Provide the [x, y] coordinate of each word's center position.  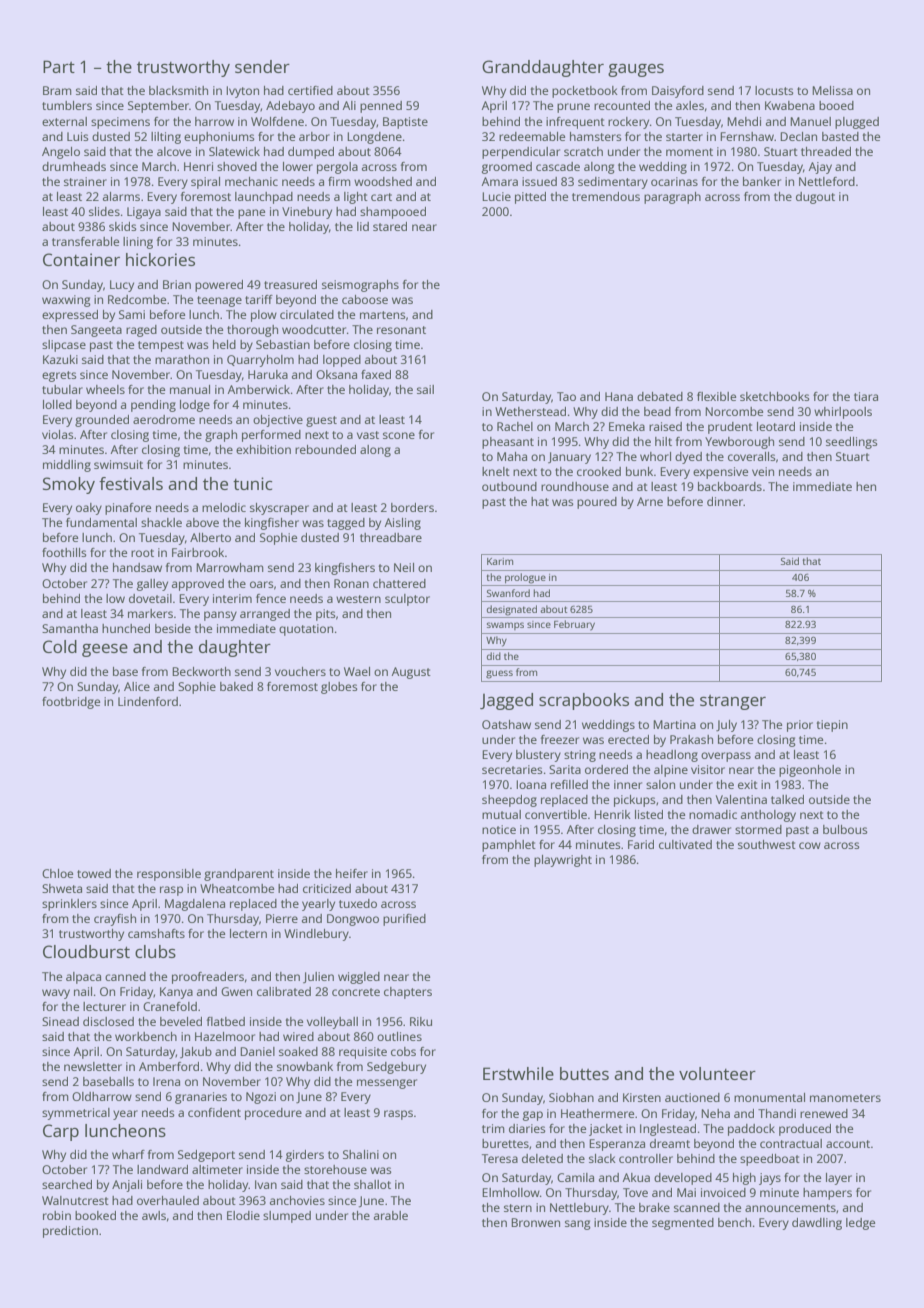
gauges [636, 70]
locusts [774, 90]
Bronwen [535, 1222]
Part [59, 66]
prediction [70, 1232]
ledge [860, 1224]
